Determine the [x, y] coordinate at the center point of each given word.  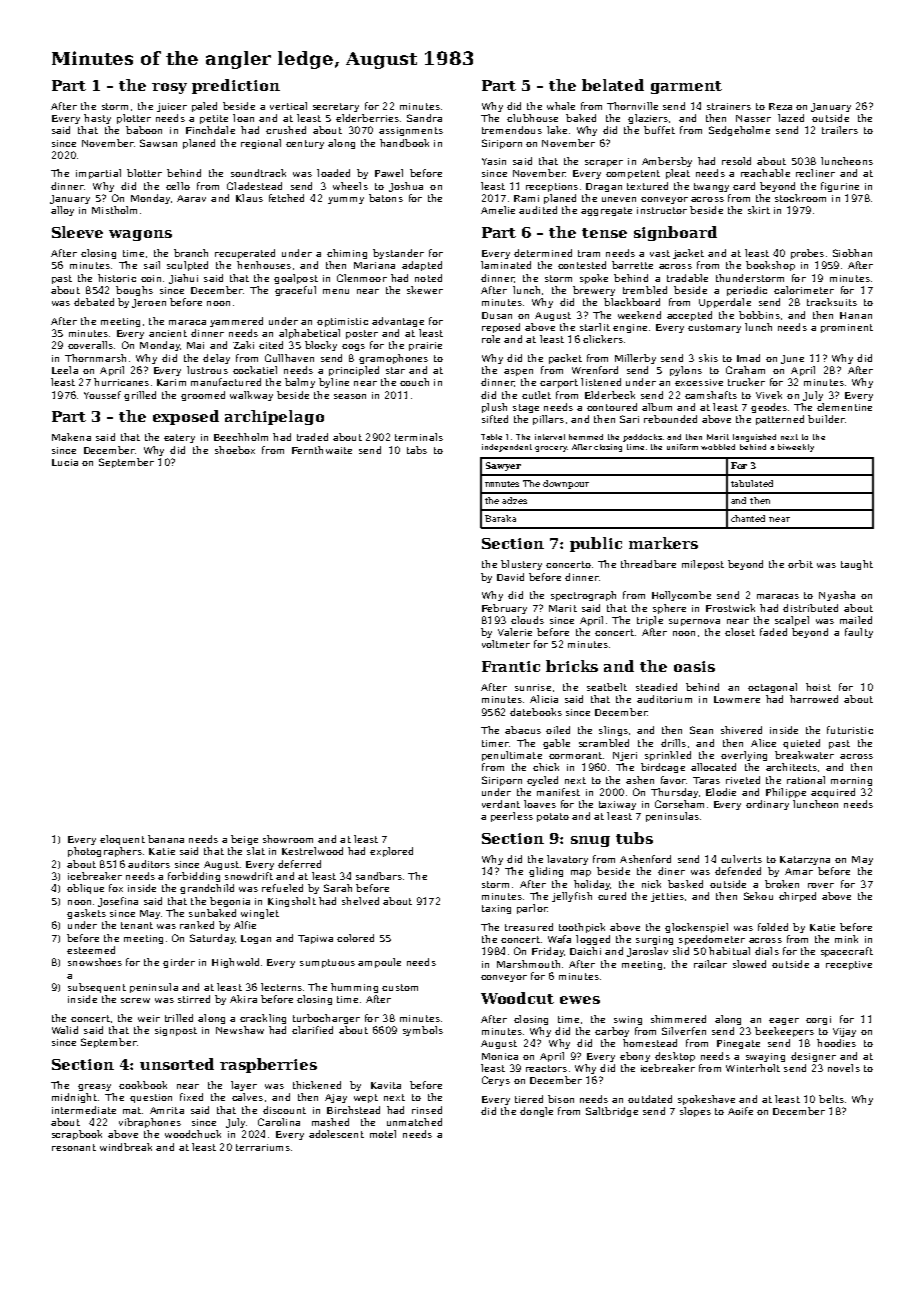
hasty [97, 119]
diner [671, 871]
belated [613, 85]
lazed [791, 118]
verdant [501, 804]
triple [650, 621]
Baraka [500, 518]
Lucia [65, 462]
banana [166, 839]
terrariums [263, 1147]
